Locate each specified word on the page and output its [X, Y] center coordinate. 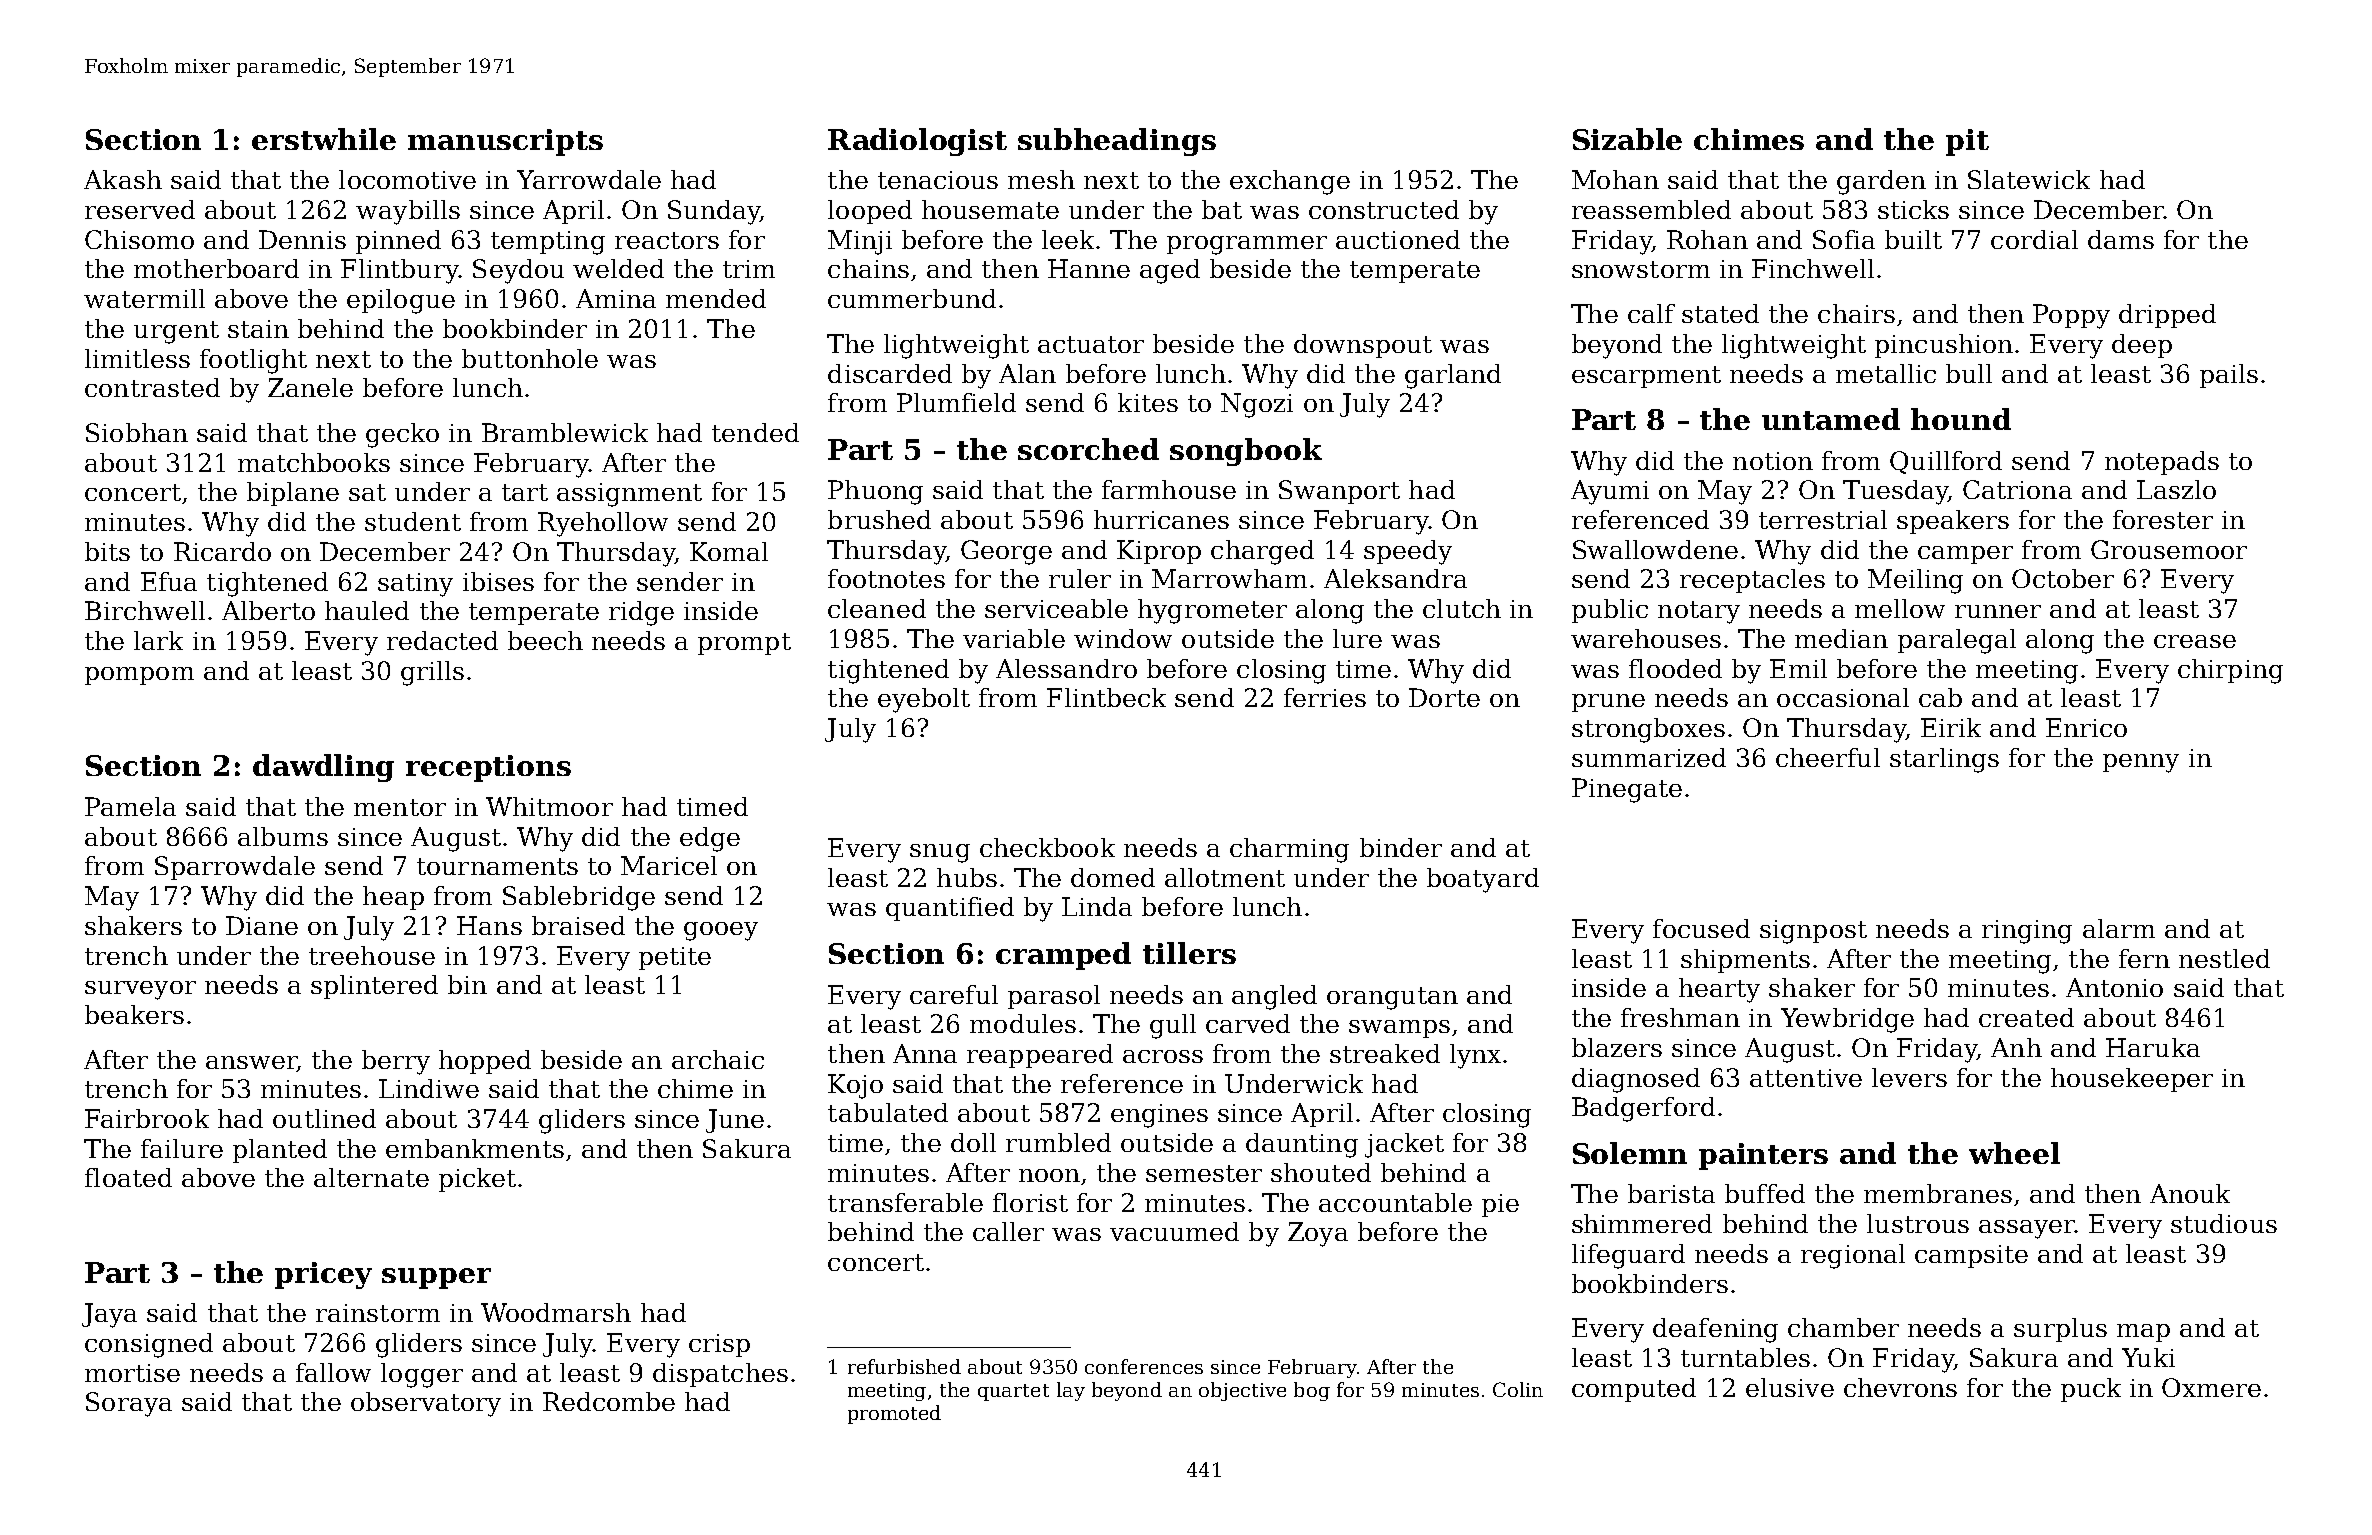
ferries [1325, 697]
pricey [323, 1275]
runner [1998, 611]
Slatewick [2029, 179]
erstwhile [324, 139]
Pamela [130, 806]
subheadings [1117, 142]
